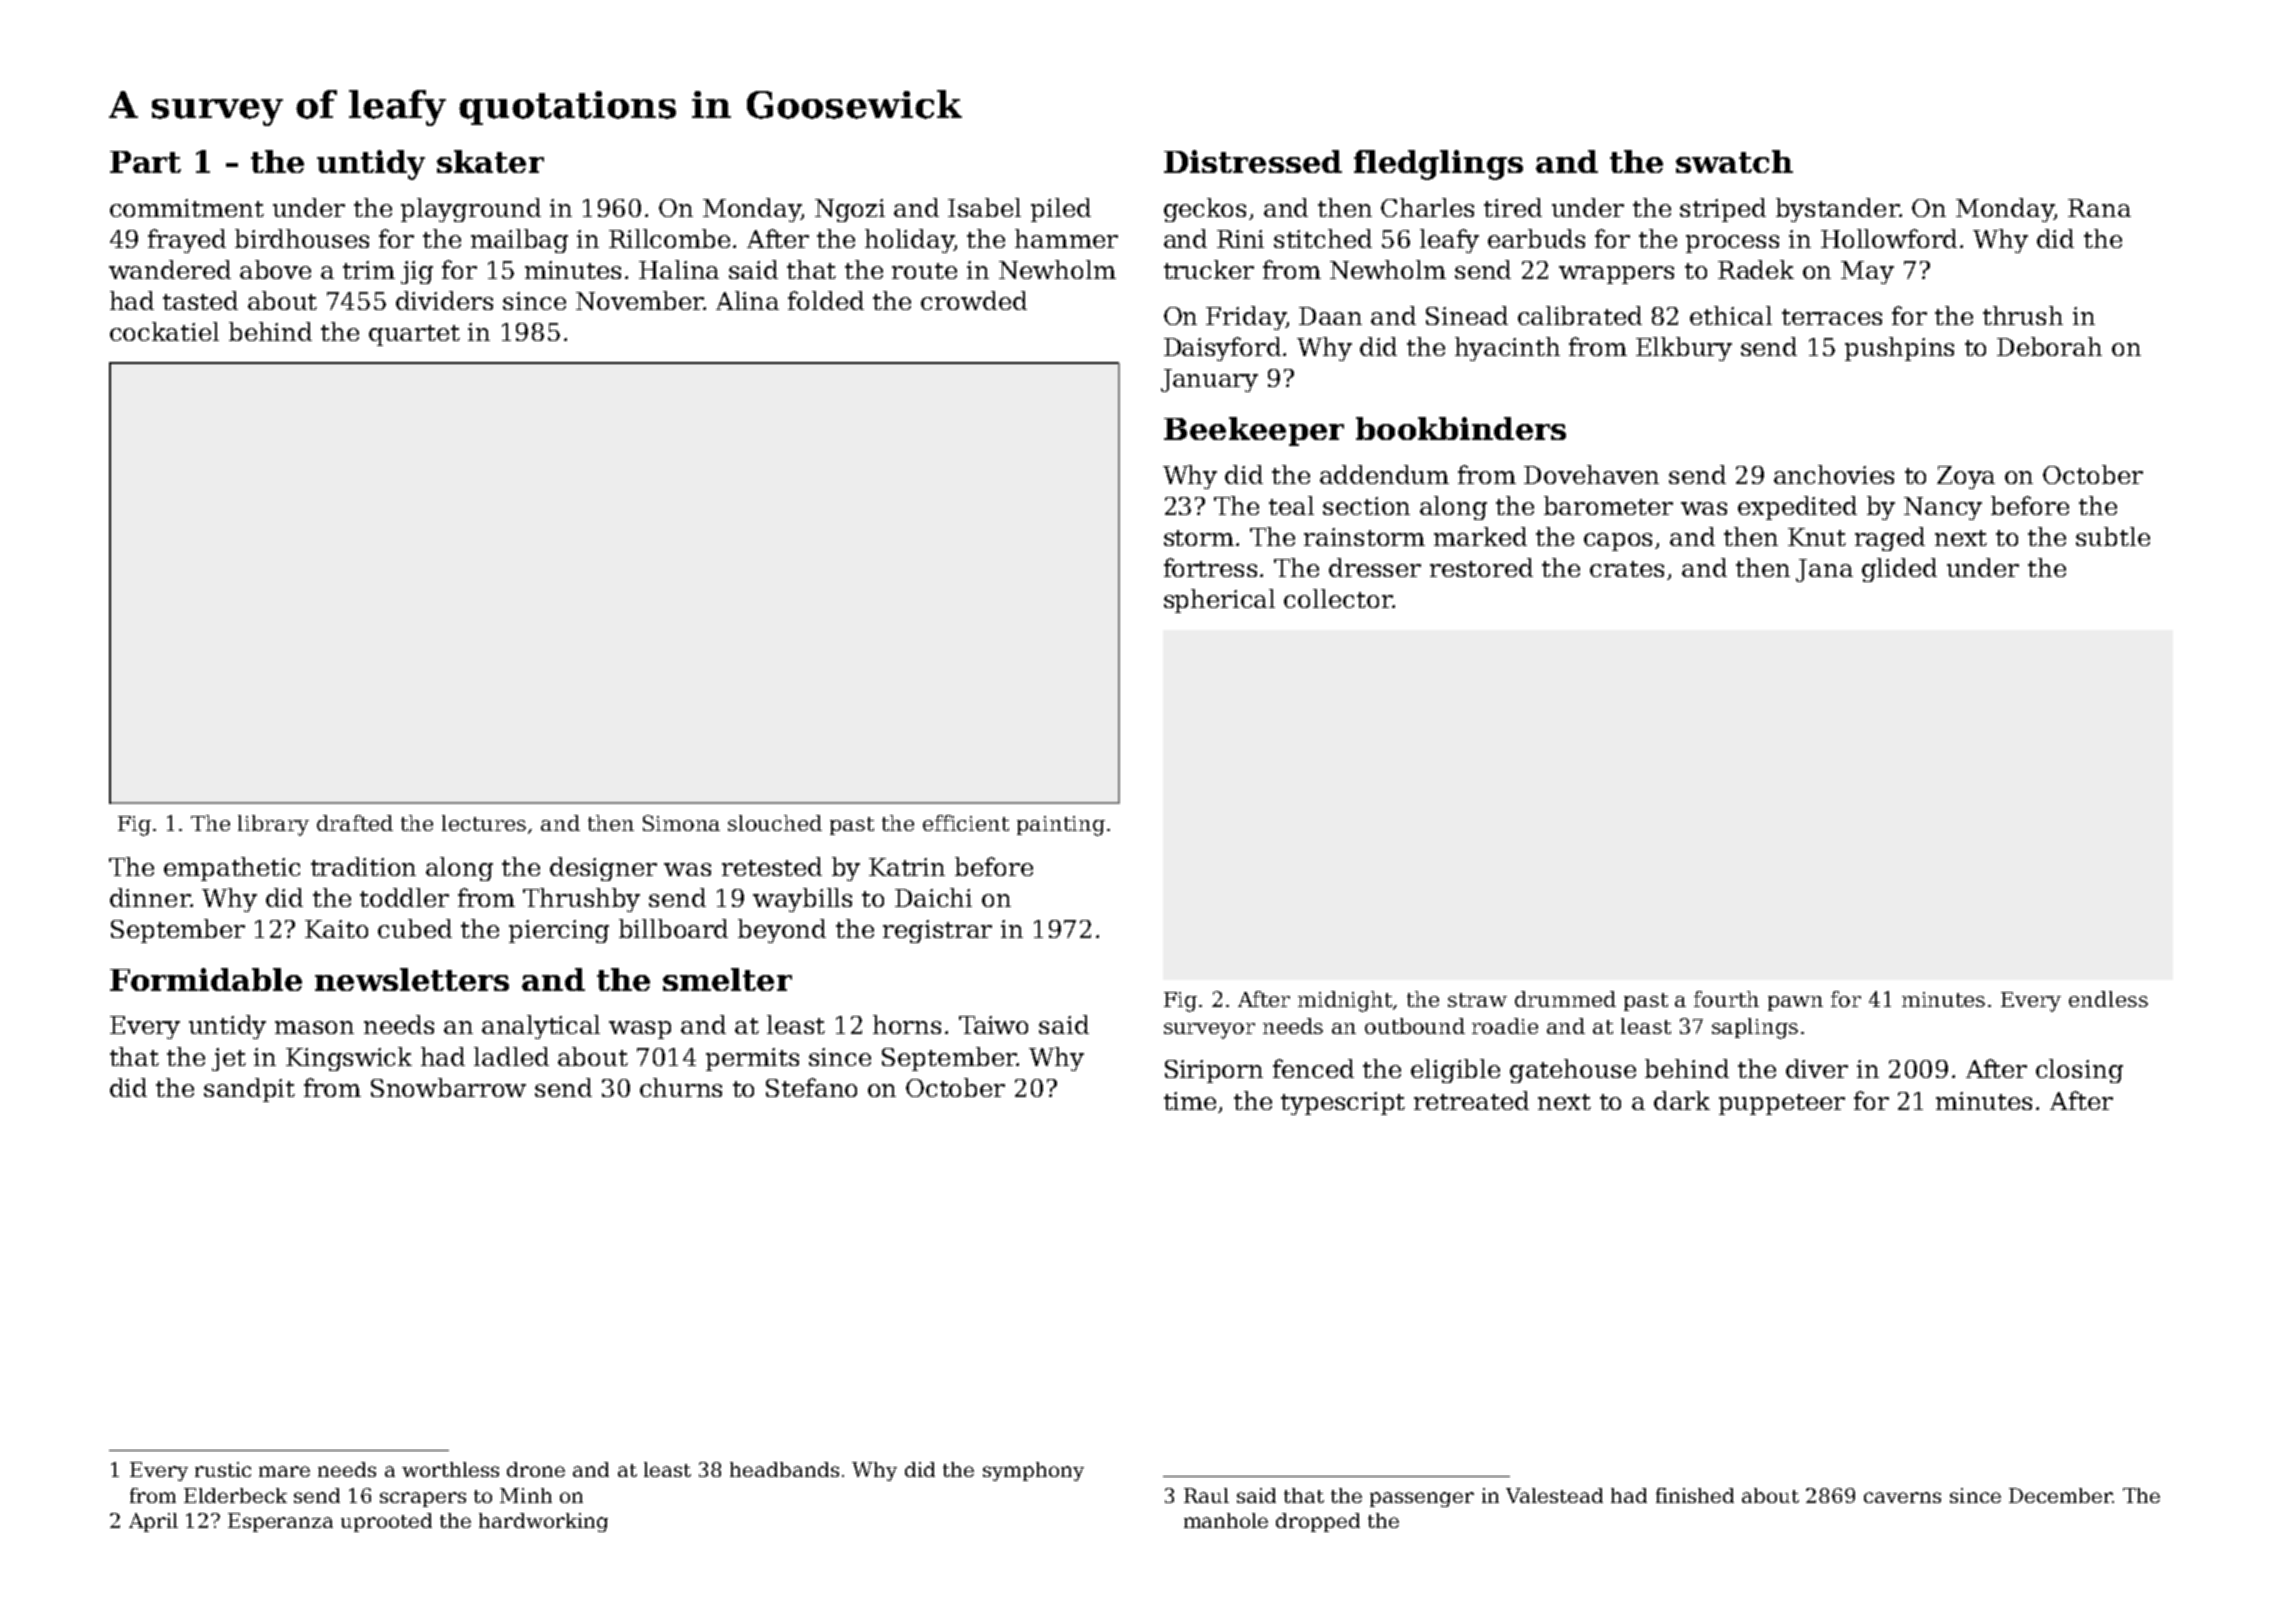 Image resolution: width=2282 pixels, height=1614 pixels. Describe the element at coordinates (1061, 826) in the image. I see `painting` at that location.
